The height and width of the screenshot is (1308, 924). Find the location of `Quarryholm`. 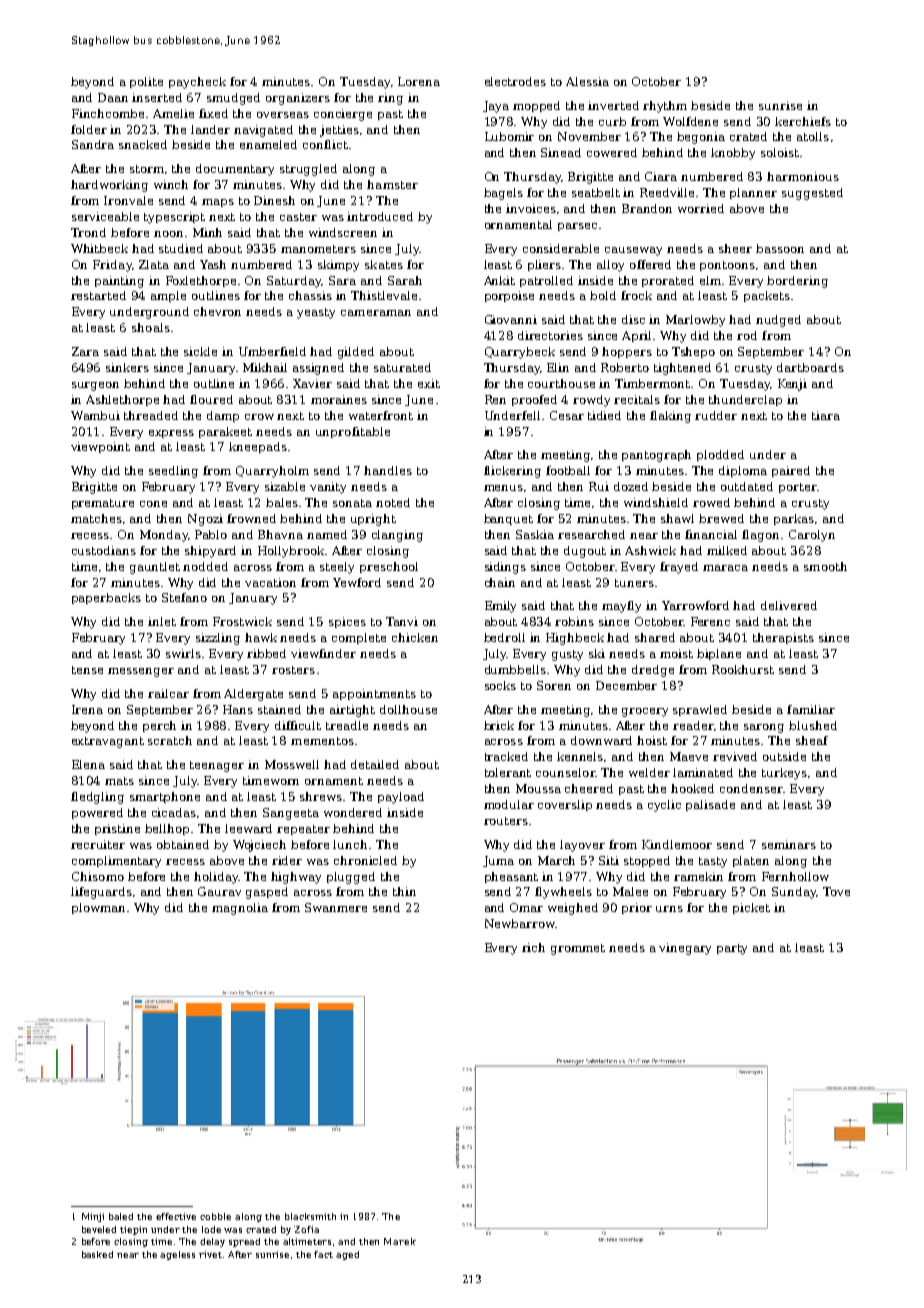

Quarryholm is located at coordinates (272, 472).
